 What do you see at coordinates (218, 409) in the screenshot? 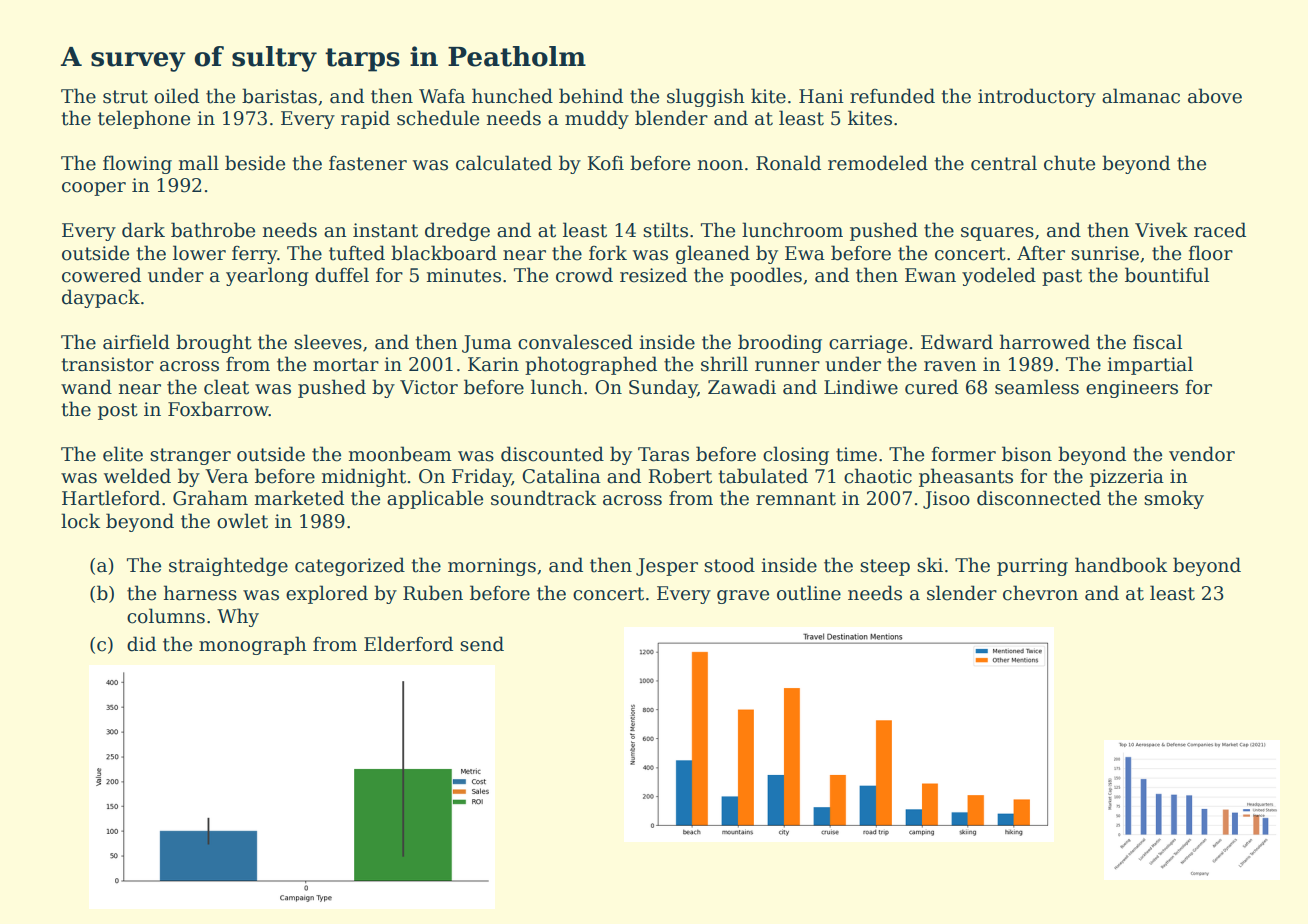
I see `Foxbarrow` at bounding box center [218, 409].
